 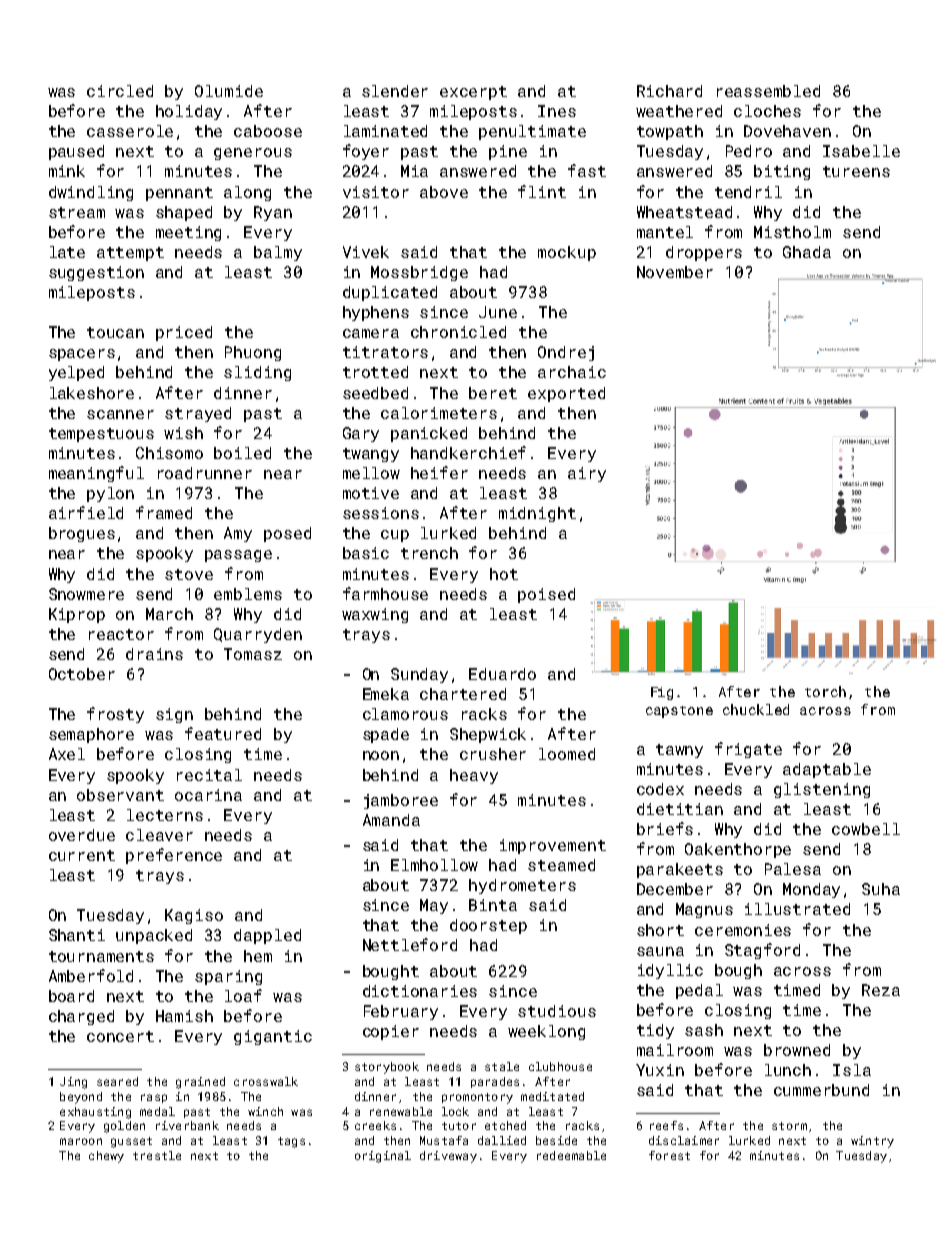 I want to click on meeting, so click(x=188, y=233).
